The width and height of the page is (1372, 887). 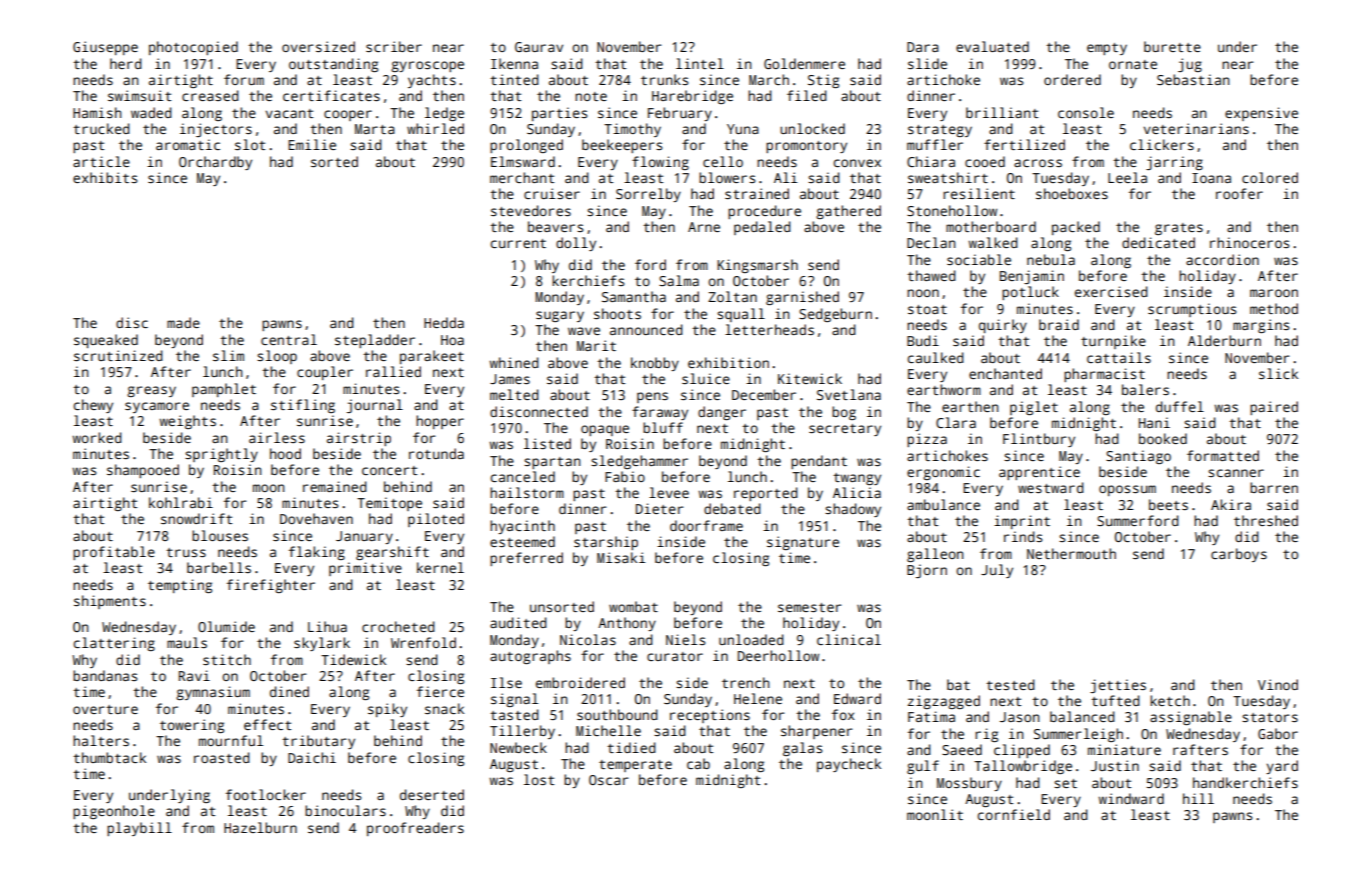 I want to click on photocopied, so click(x=193, y=48).
